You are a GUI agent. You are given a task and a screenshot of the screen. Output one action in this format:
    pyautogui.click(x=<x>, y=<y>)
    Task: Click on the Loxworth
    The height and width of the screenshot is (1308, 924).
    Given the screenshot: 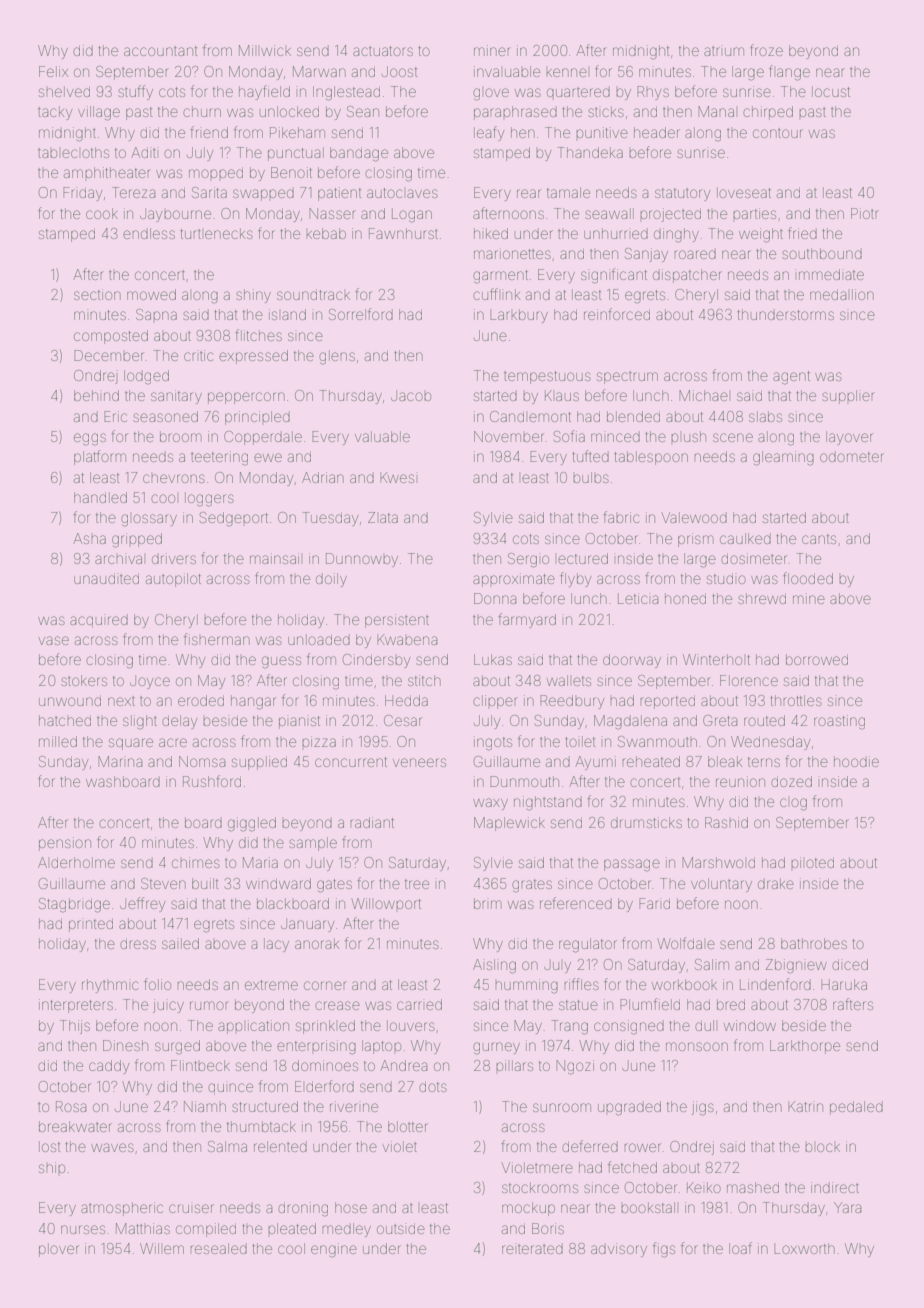 What is the action you would take?
    pyautogui.click(x=804, y=1248)
